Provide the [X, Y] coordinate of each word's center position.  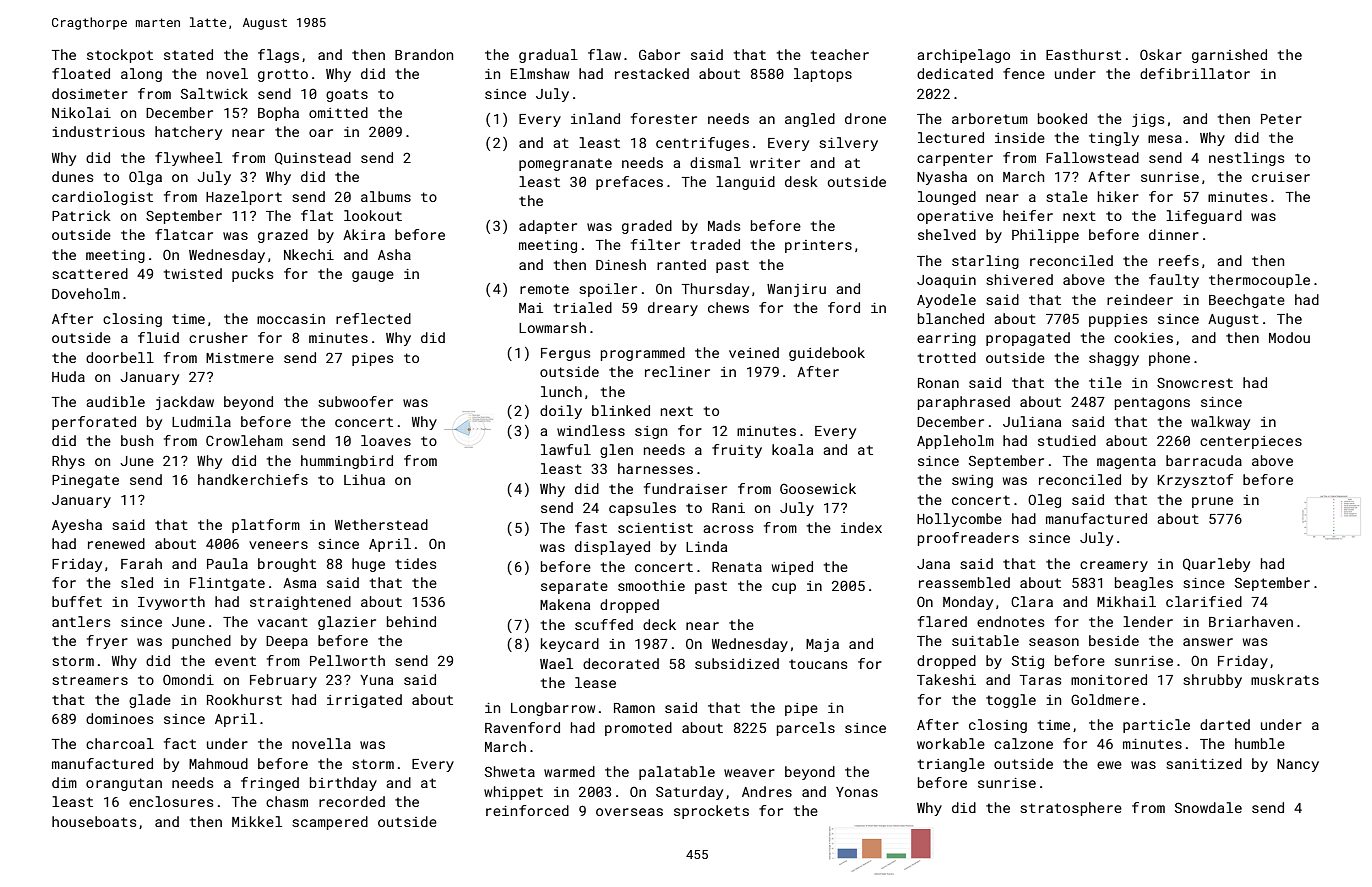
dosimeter [90, 93]
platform [266, 526]
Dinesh [621, 264]
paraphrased [964, 403]
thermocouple [1259, 281]
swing [972, 481]
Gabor [659, 54]
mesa [1165, 139]
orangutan [124, 784]
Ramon [634, 708]
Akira [364, 234]
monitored [1109, 679]
